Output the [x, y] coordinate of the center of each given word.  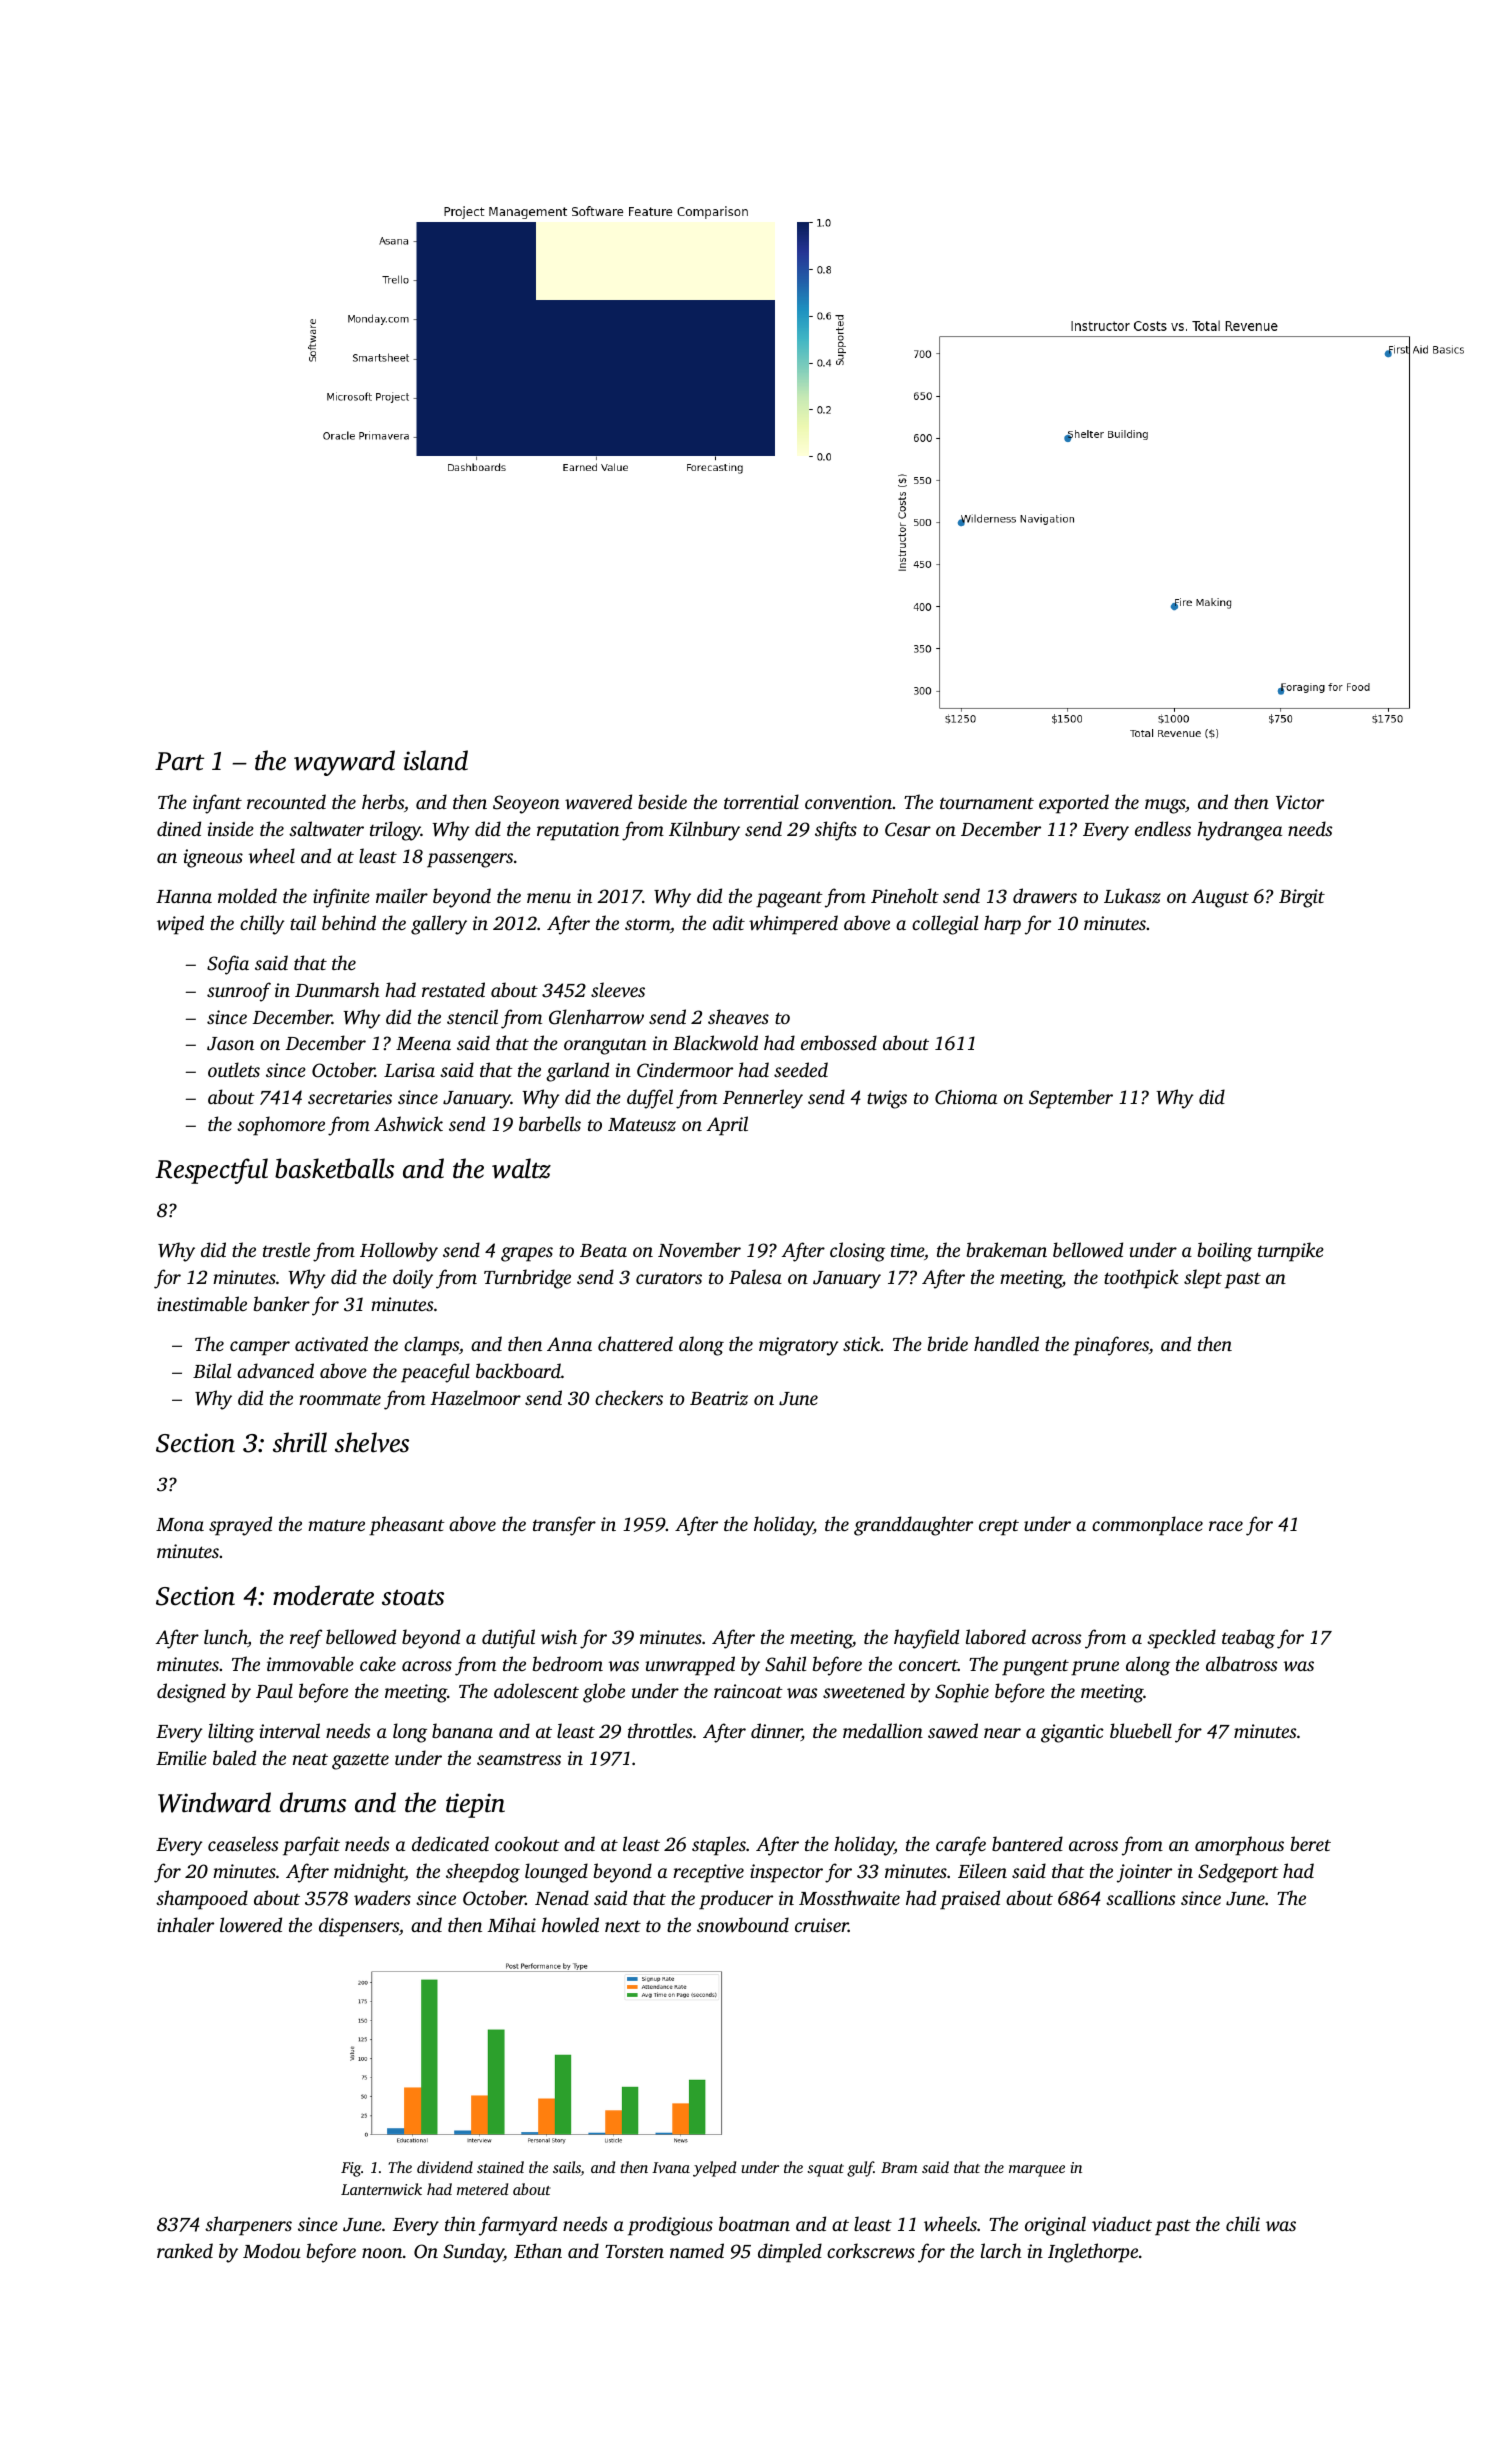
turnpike [1291, 1252]
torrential [761, 801]
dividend [445, 2167]
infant [217, 804]
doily [413, 1279]
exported [1074, 804]
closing [857, 1252]
